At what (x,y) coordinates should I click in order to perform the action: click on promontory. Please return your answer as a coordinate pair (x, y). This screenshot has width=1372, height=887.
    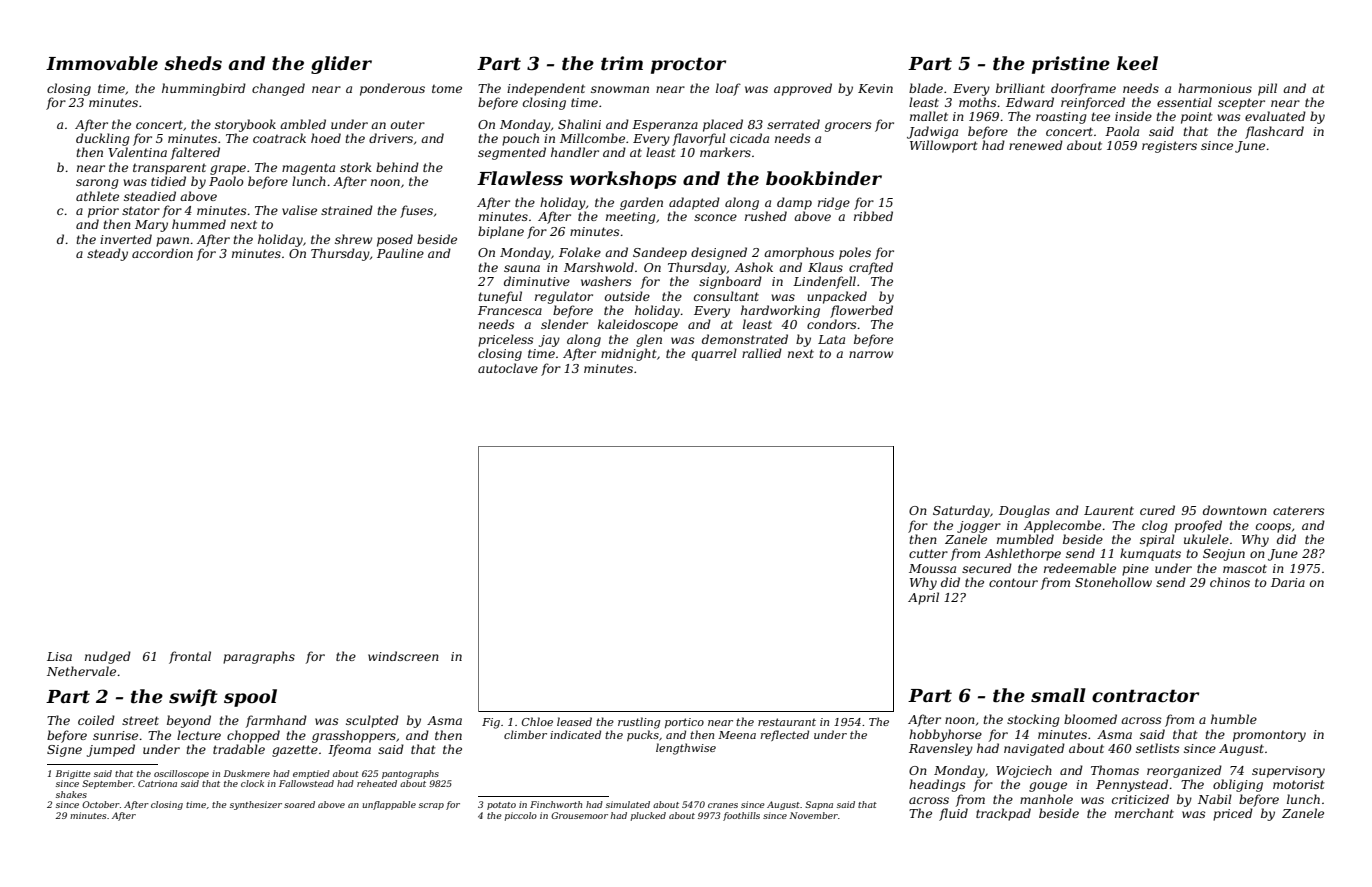
    Looking at the image, I should click on (1269, 736).
